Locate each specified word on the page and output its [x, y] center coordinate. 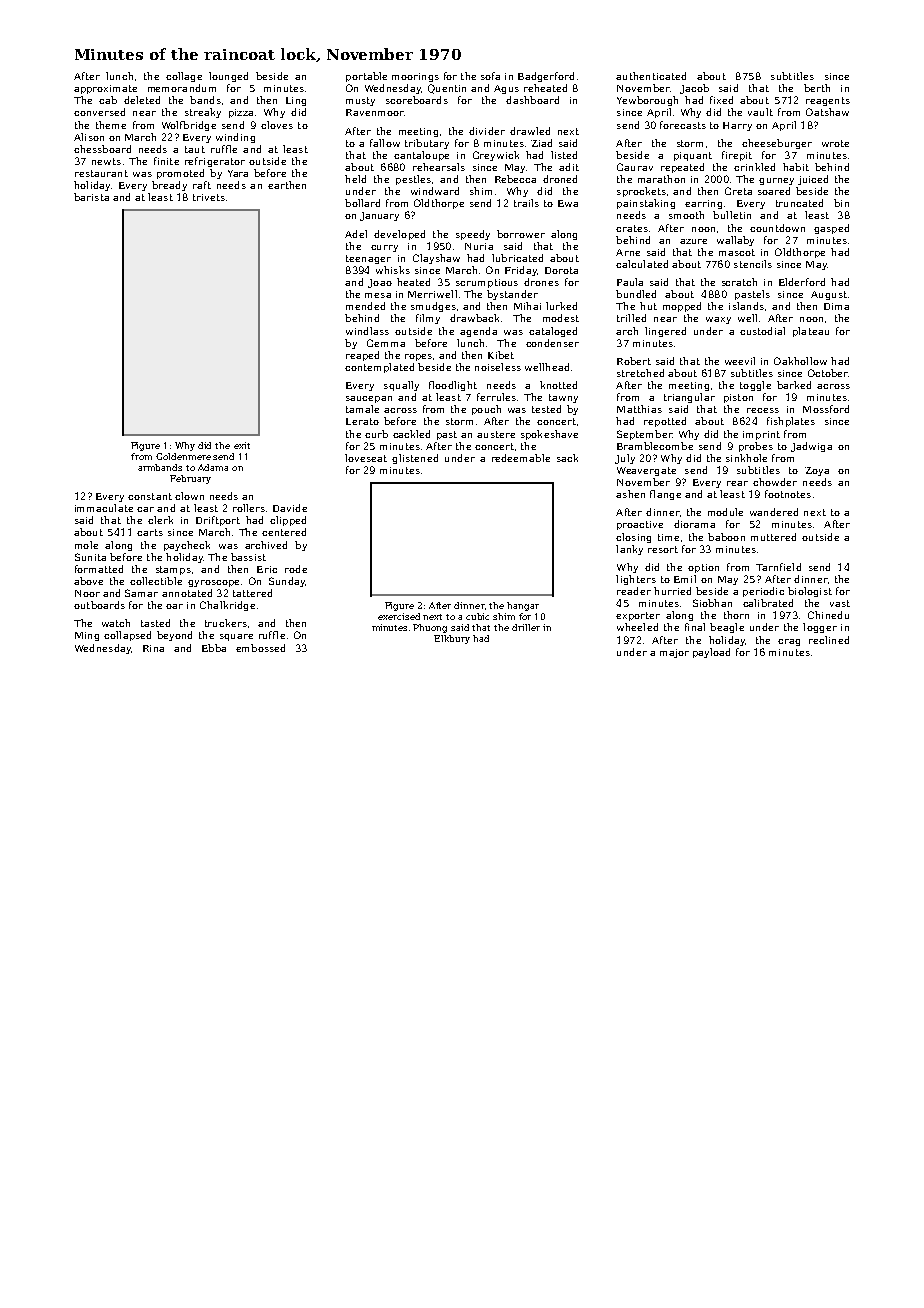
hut [648, 306]
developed [399, 235]
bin [841, 203]
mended [365, 306]
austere [496, 434]
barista [91, 197]
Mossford [826, 409]
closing [633, 538]
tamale [362, 409]
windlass [367, 331]
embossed [260, 648]
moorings [415, 77]
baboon [726, 537]
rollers [249, 508]
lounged [228, 77]
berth [817, 88]
